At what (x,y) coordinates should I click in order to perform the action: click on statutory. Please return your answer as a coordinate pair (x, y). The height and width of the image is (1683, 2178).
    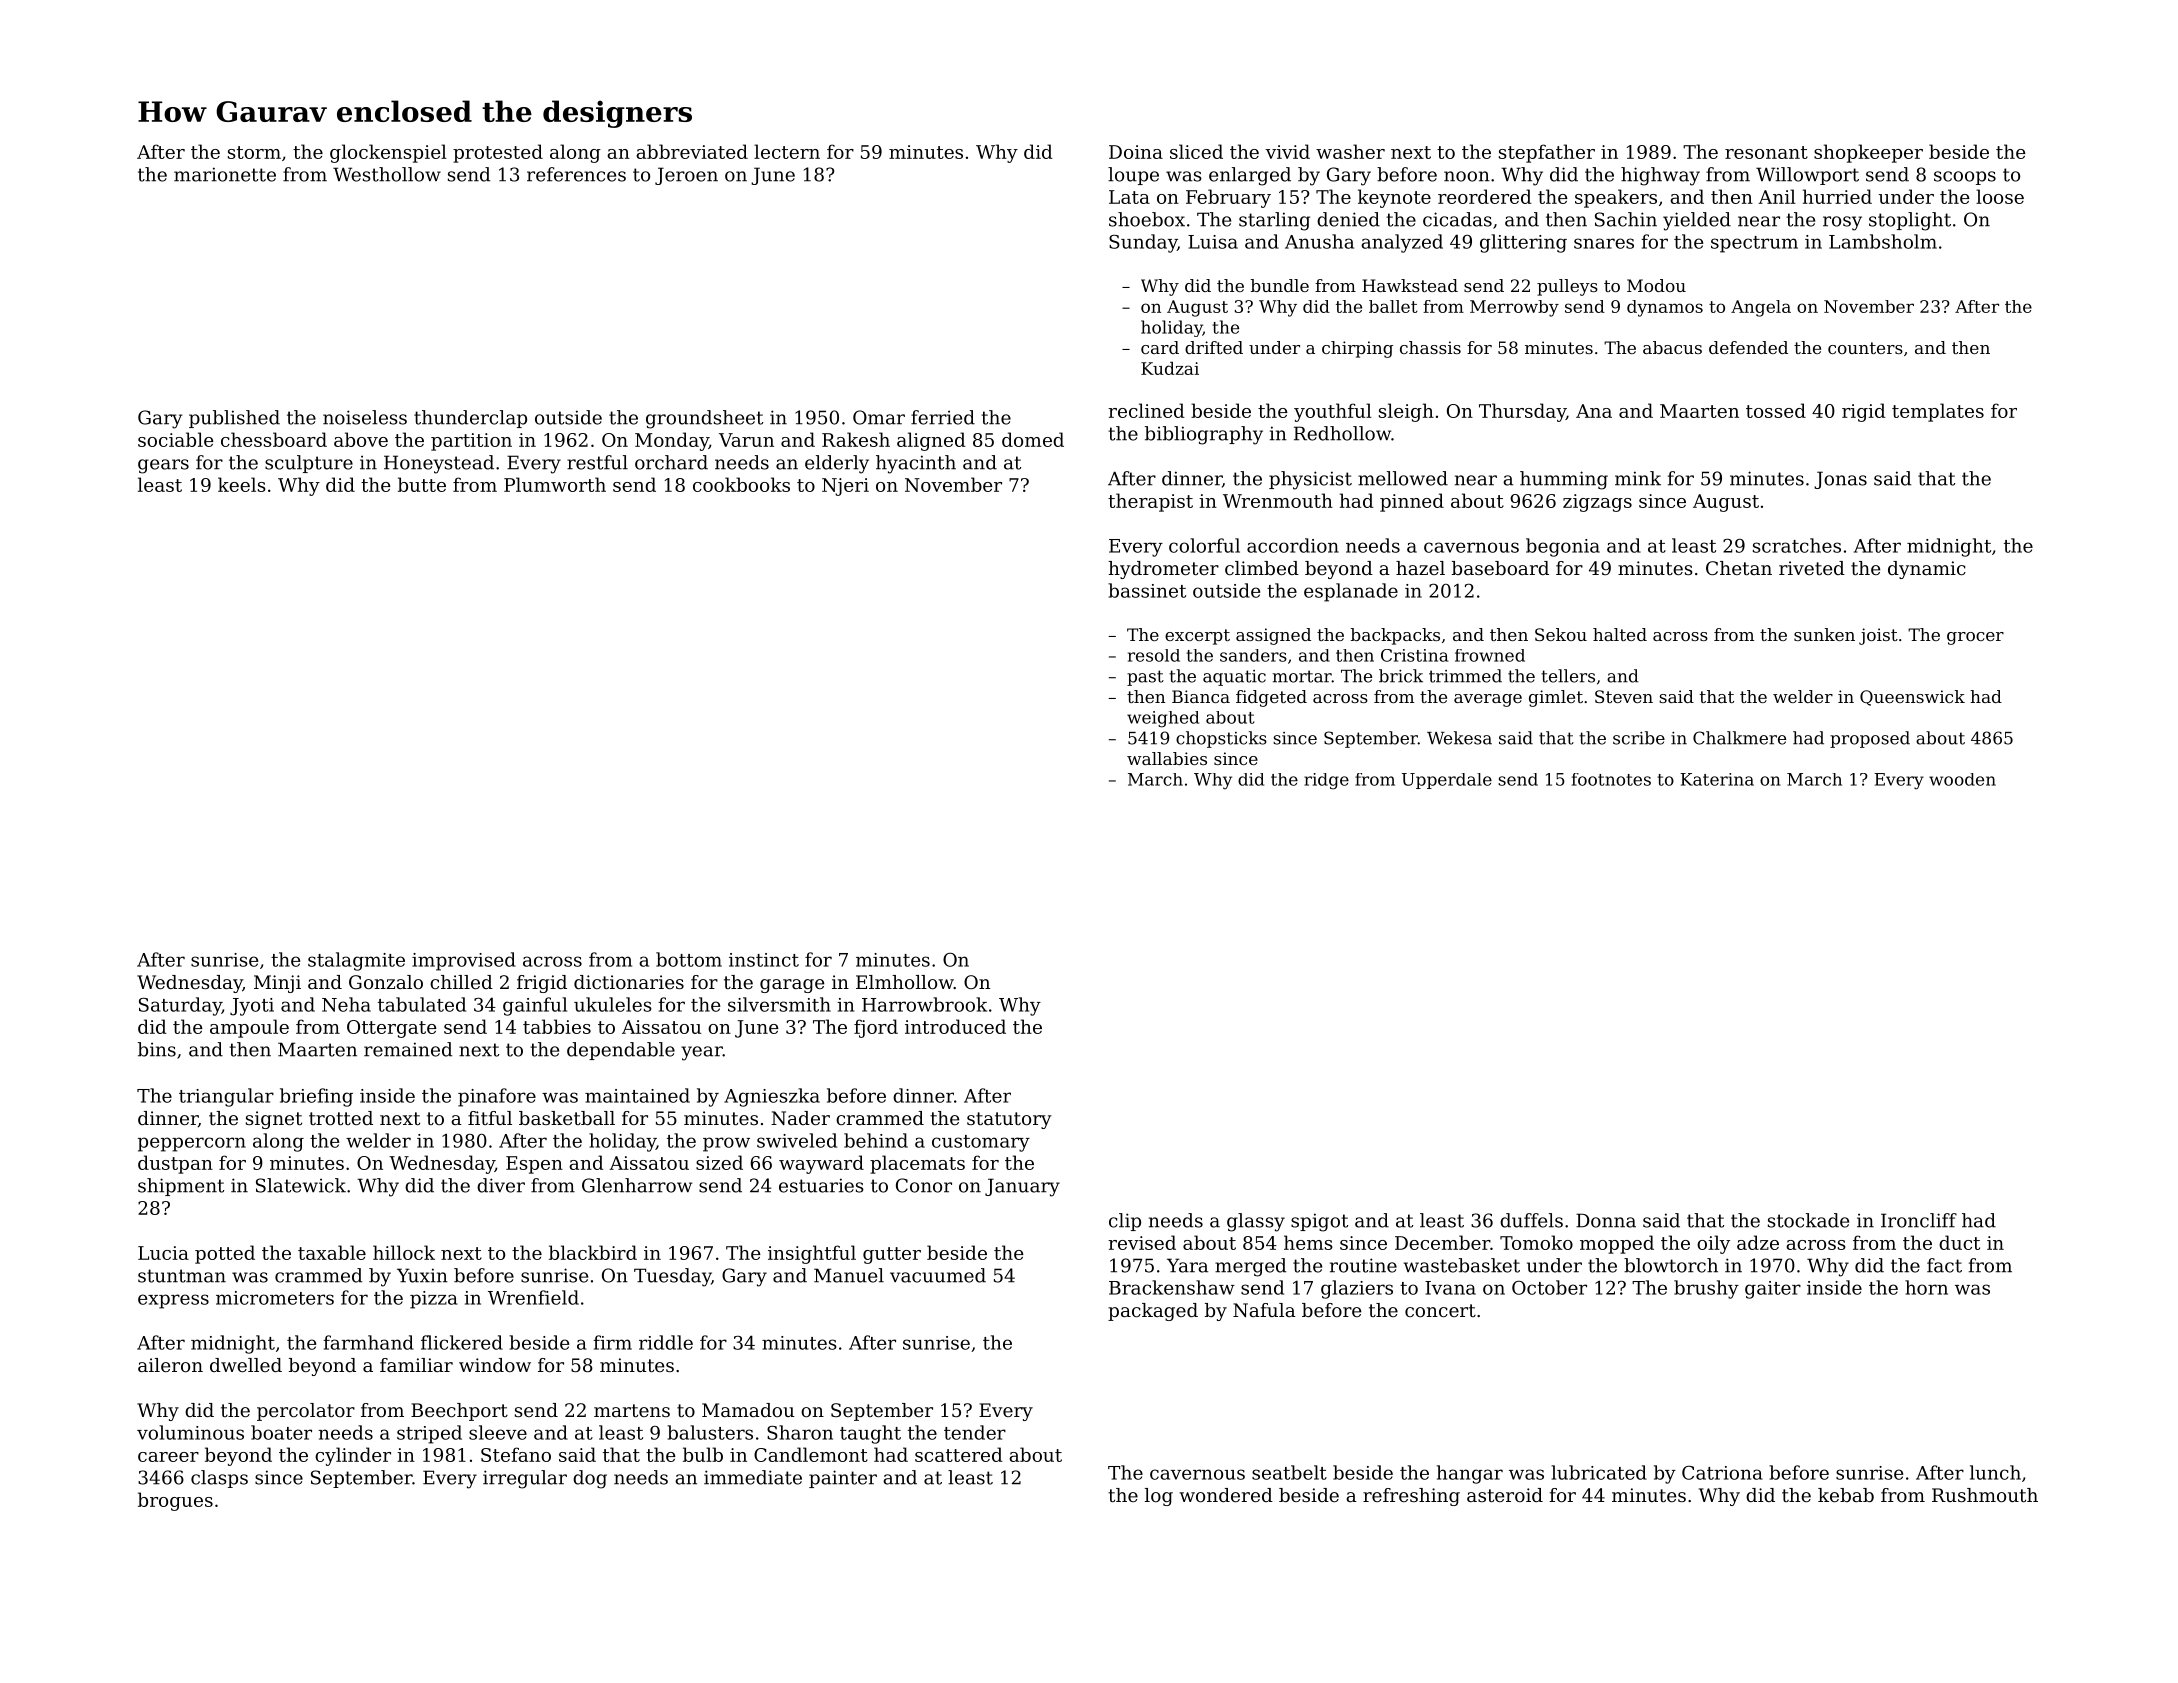
    Looking at the image, I should click on (1009, 1120).
